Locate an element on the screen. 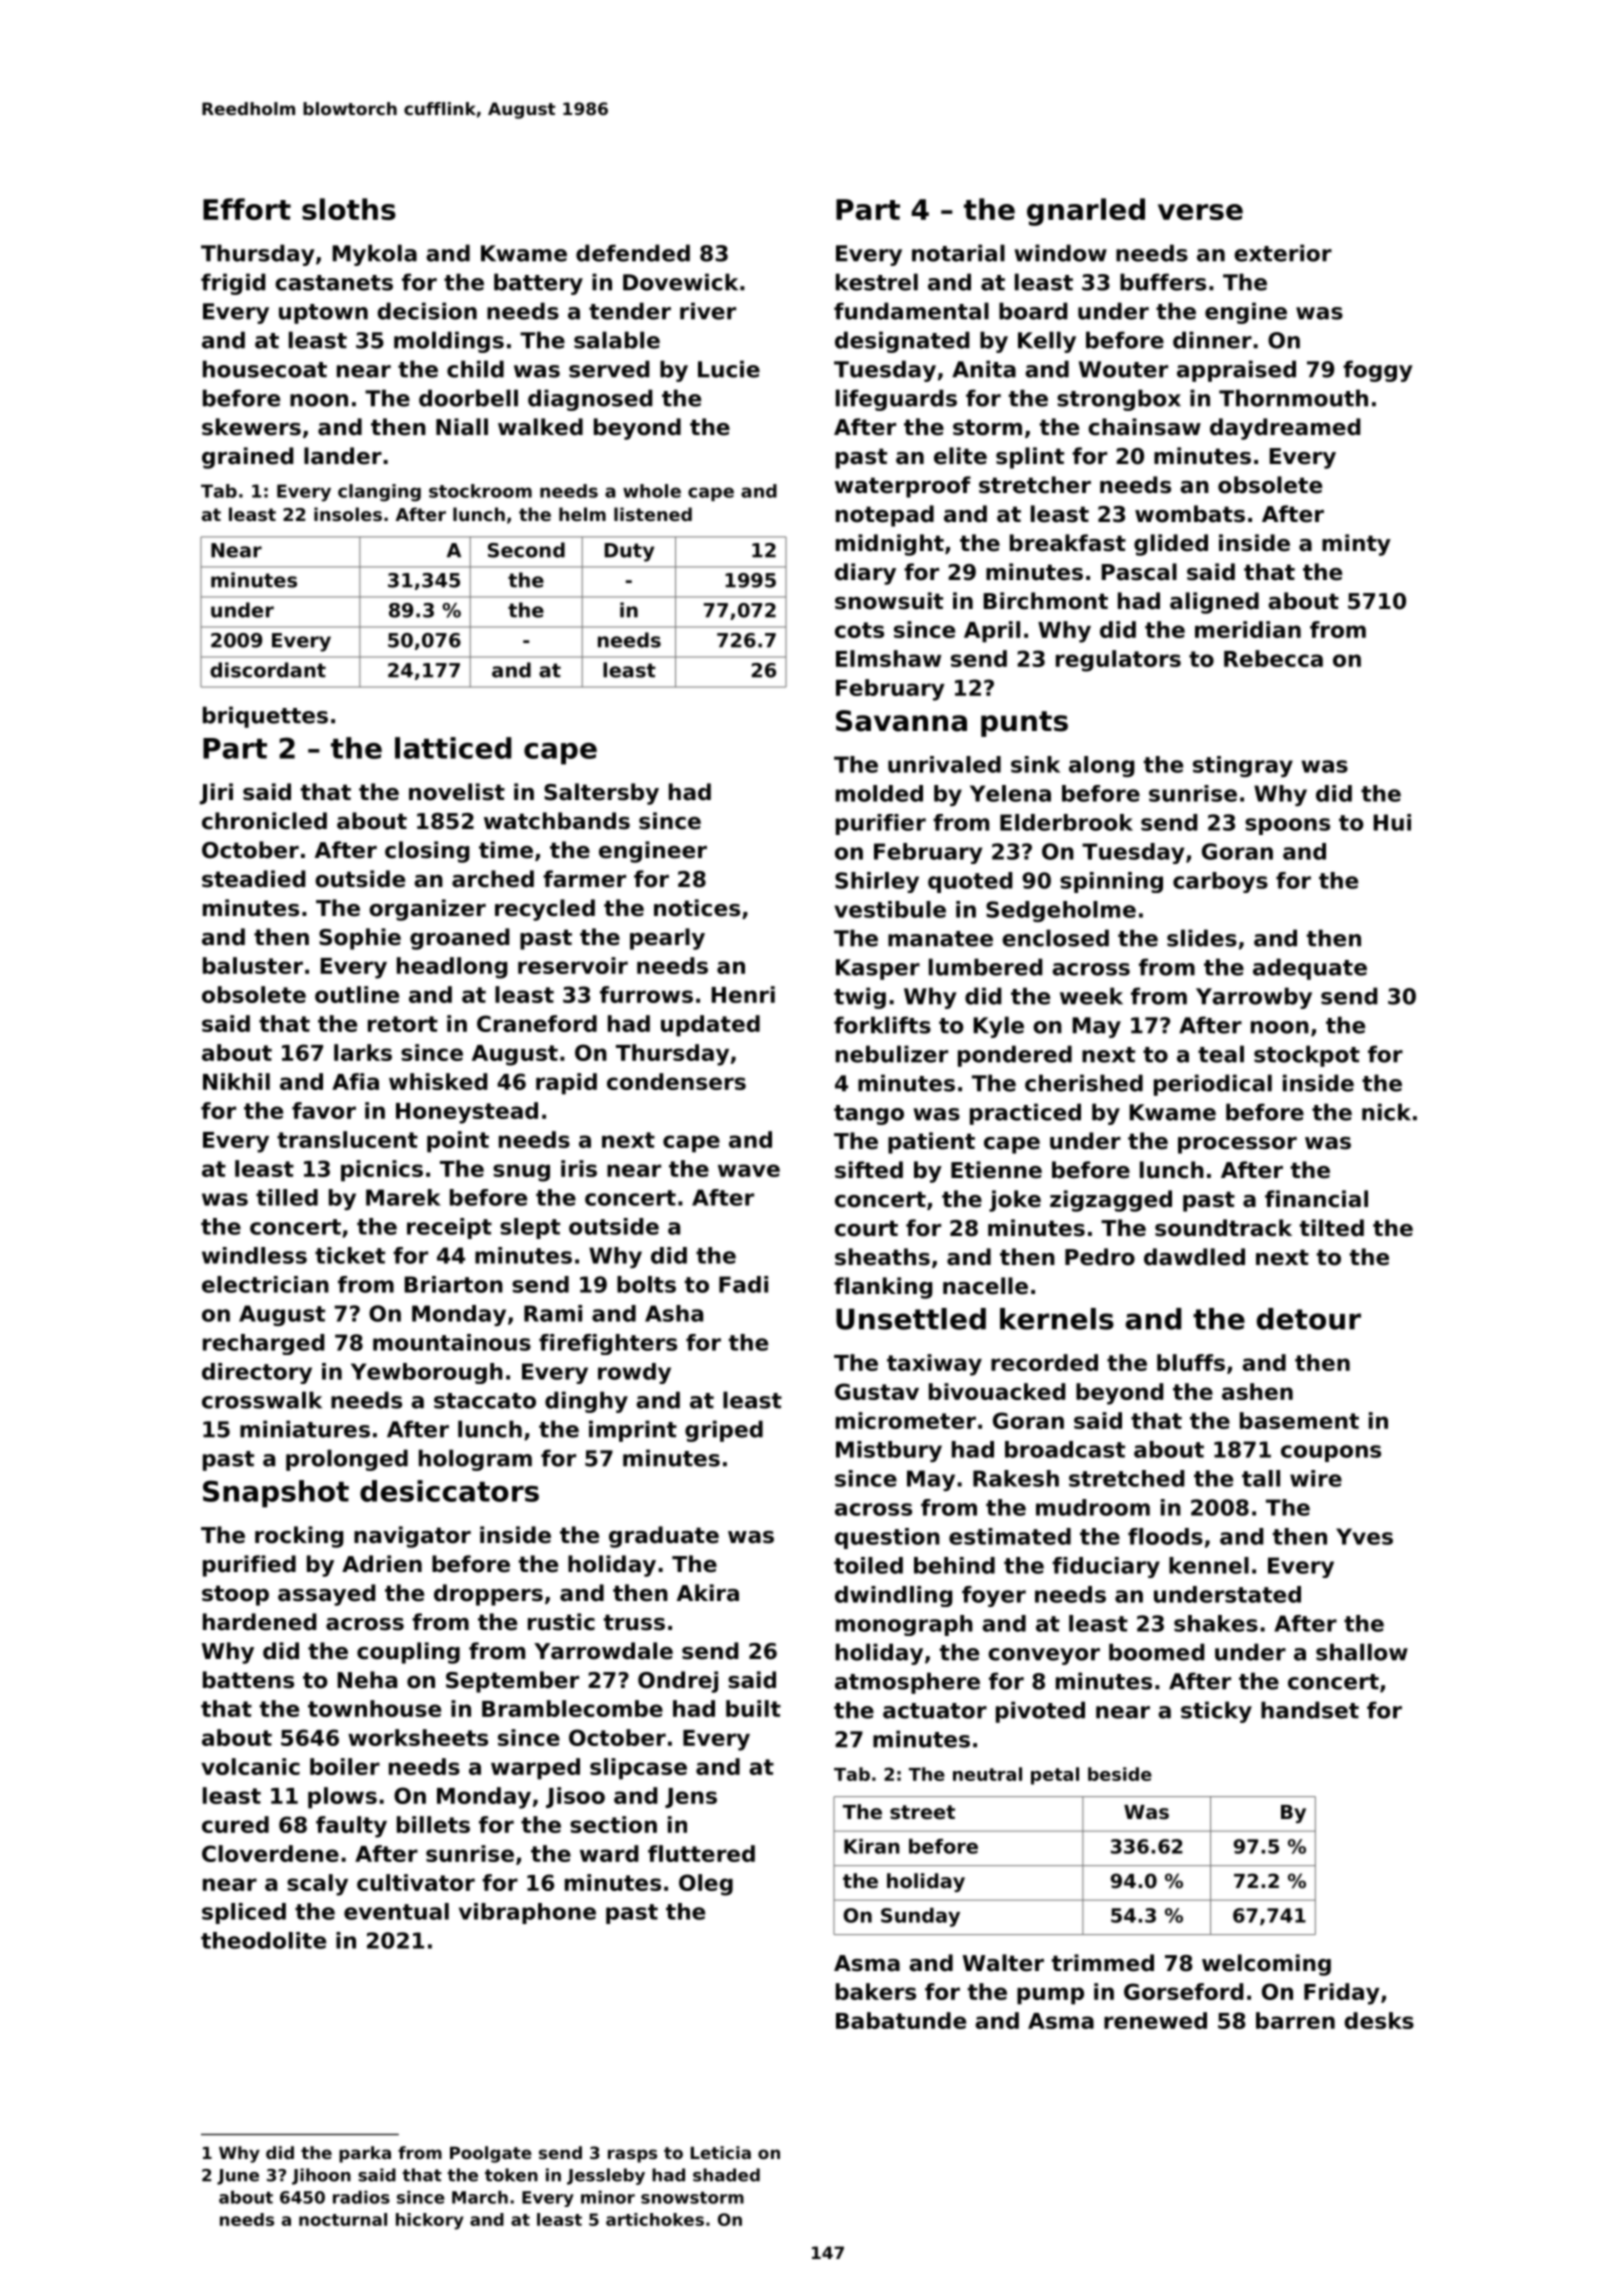 This screenshot has width=1620, height=2292. Wouter is located at coordinates (1123, 369).
